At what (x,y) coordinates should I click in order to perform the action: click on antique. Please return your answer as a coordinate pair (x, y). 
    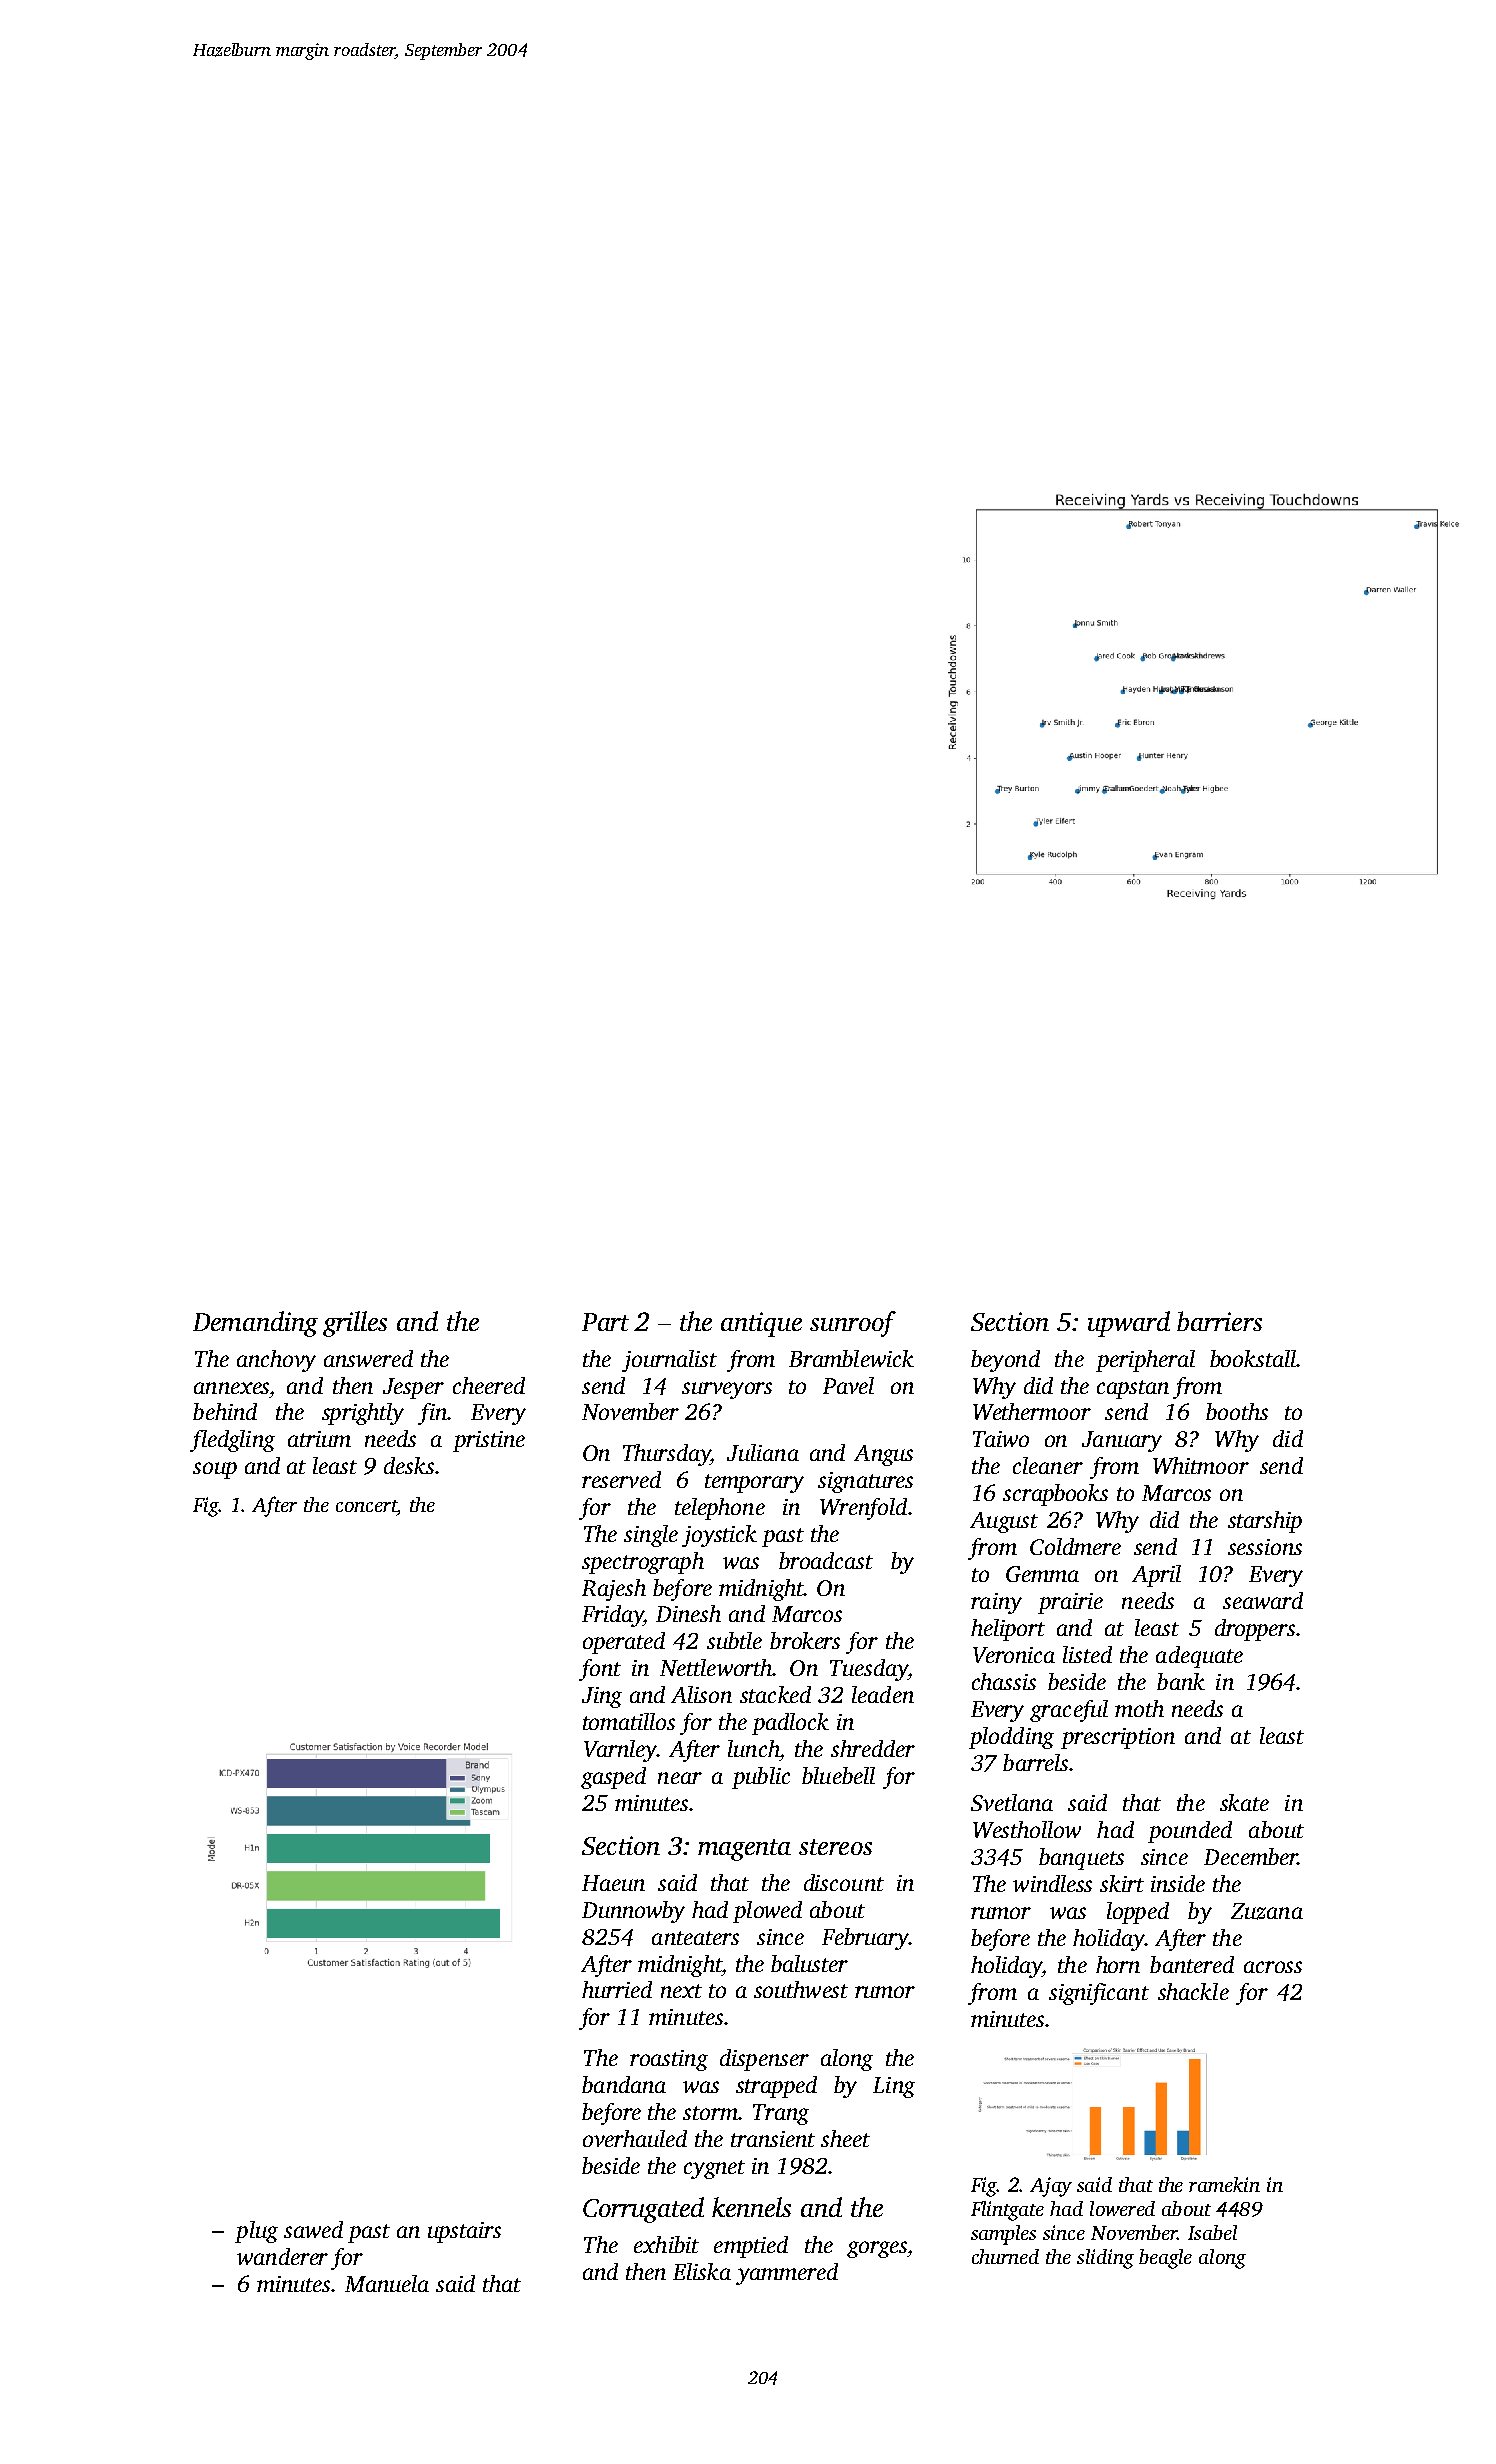
    Looking at the image, I should click on (761, 1324).
